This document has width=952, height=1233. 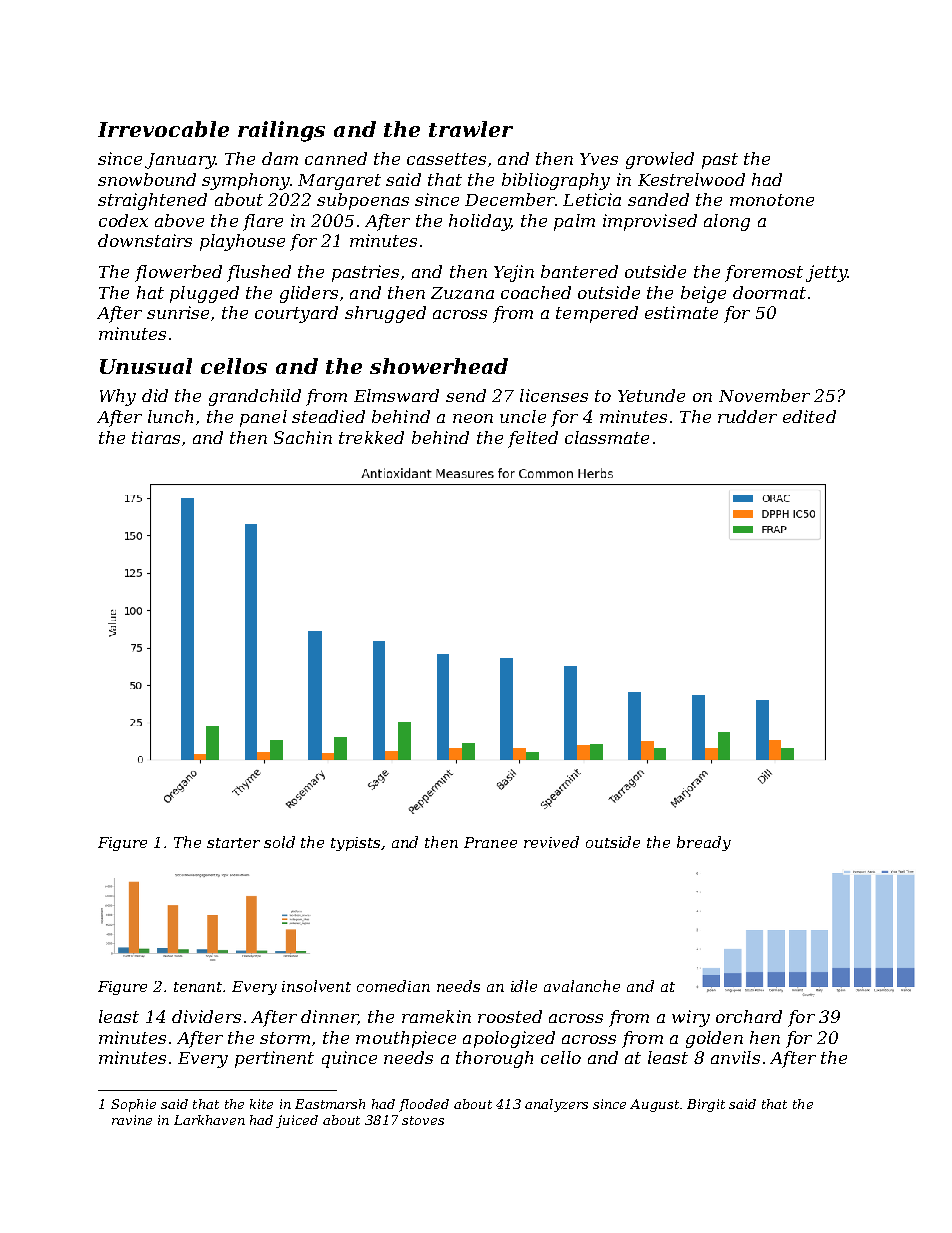 I want to click on classmate, so click(x=607, y=437).
